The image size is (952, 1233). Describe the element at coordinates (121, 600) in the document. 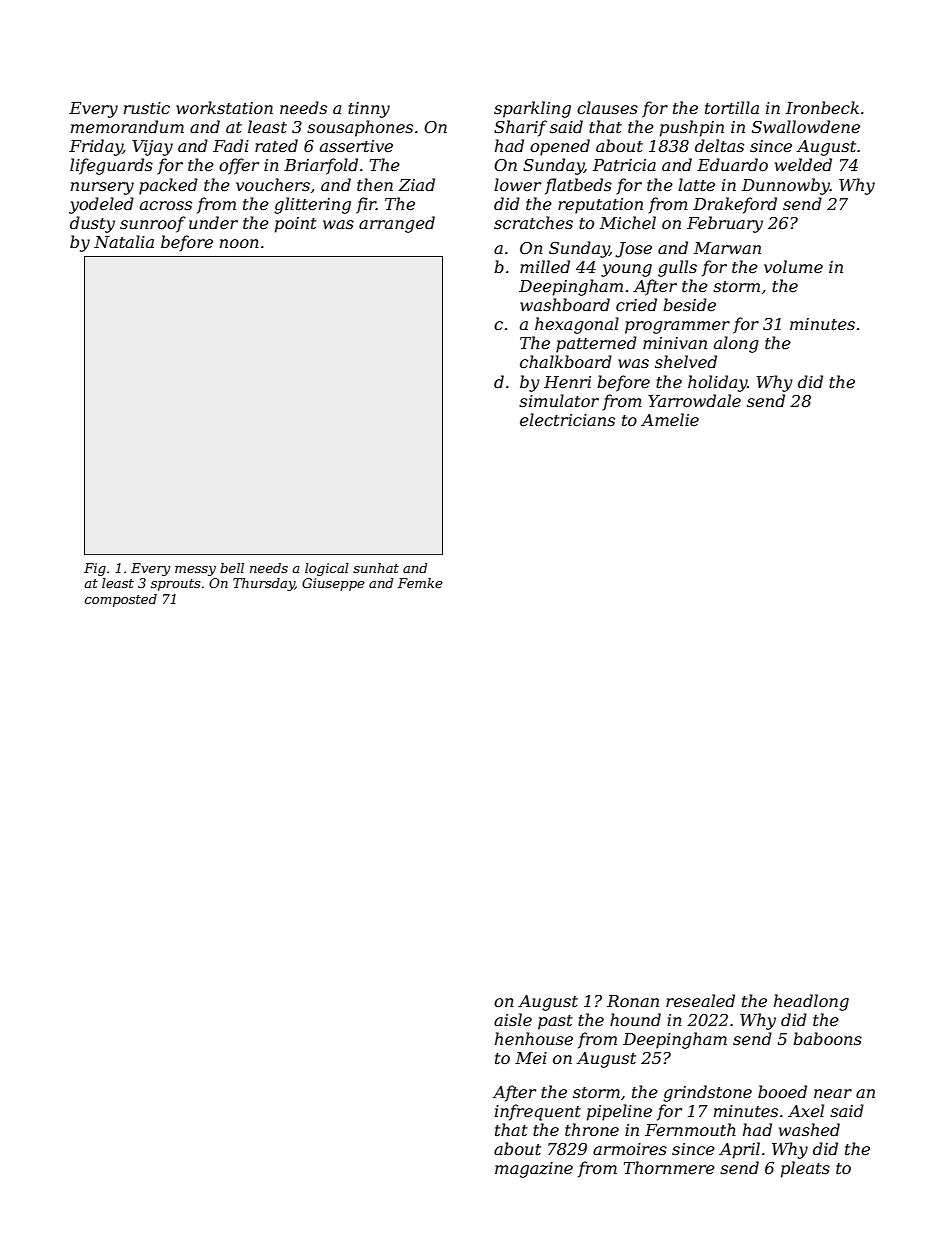

I see `composted` at that location.
